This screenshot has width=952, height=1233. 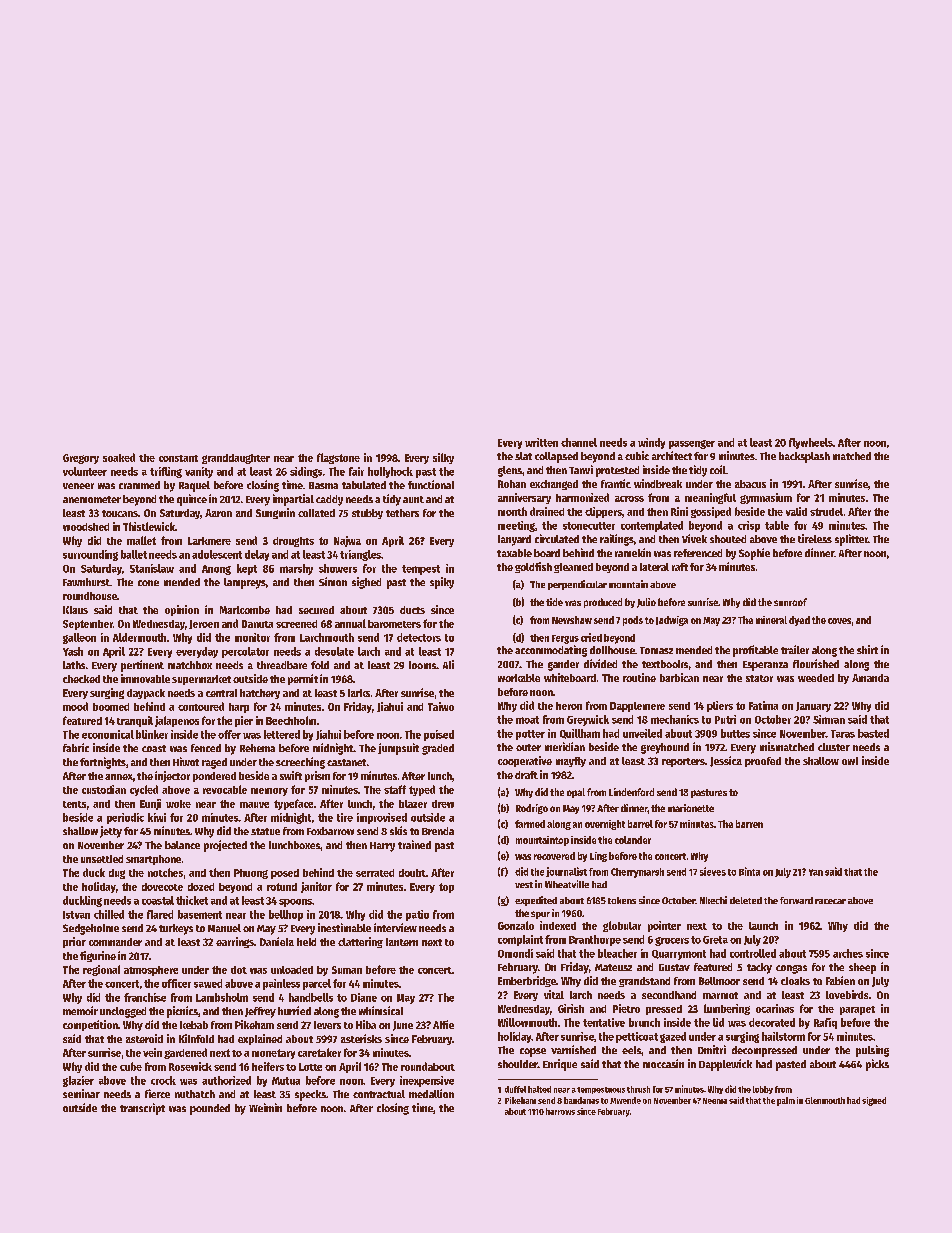 I want to click on gleamed, so click(x=573, y=568).
